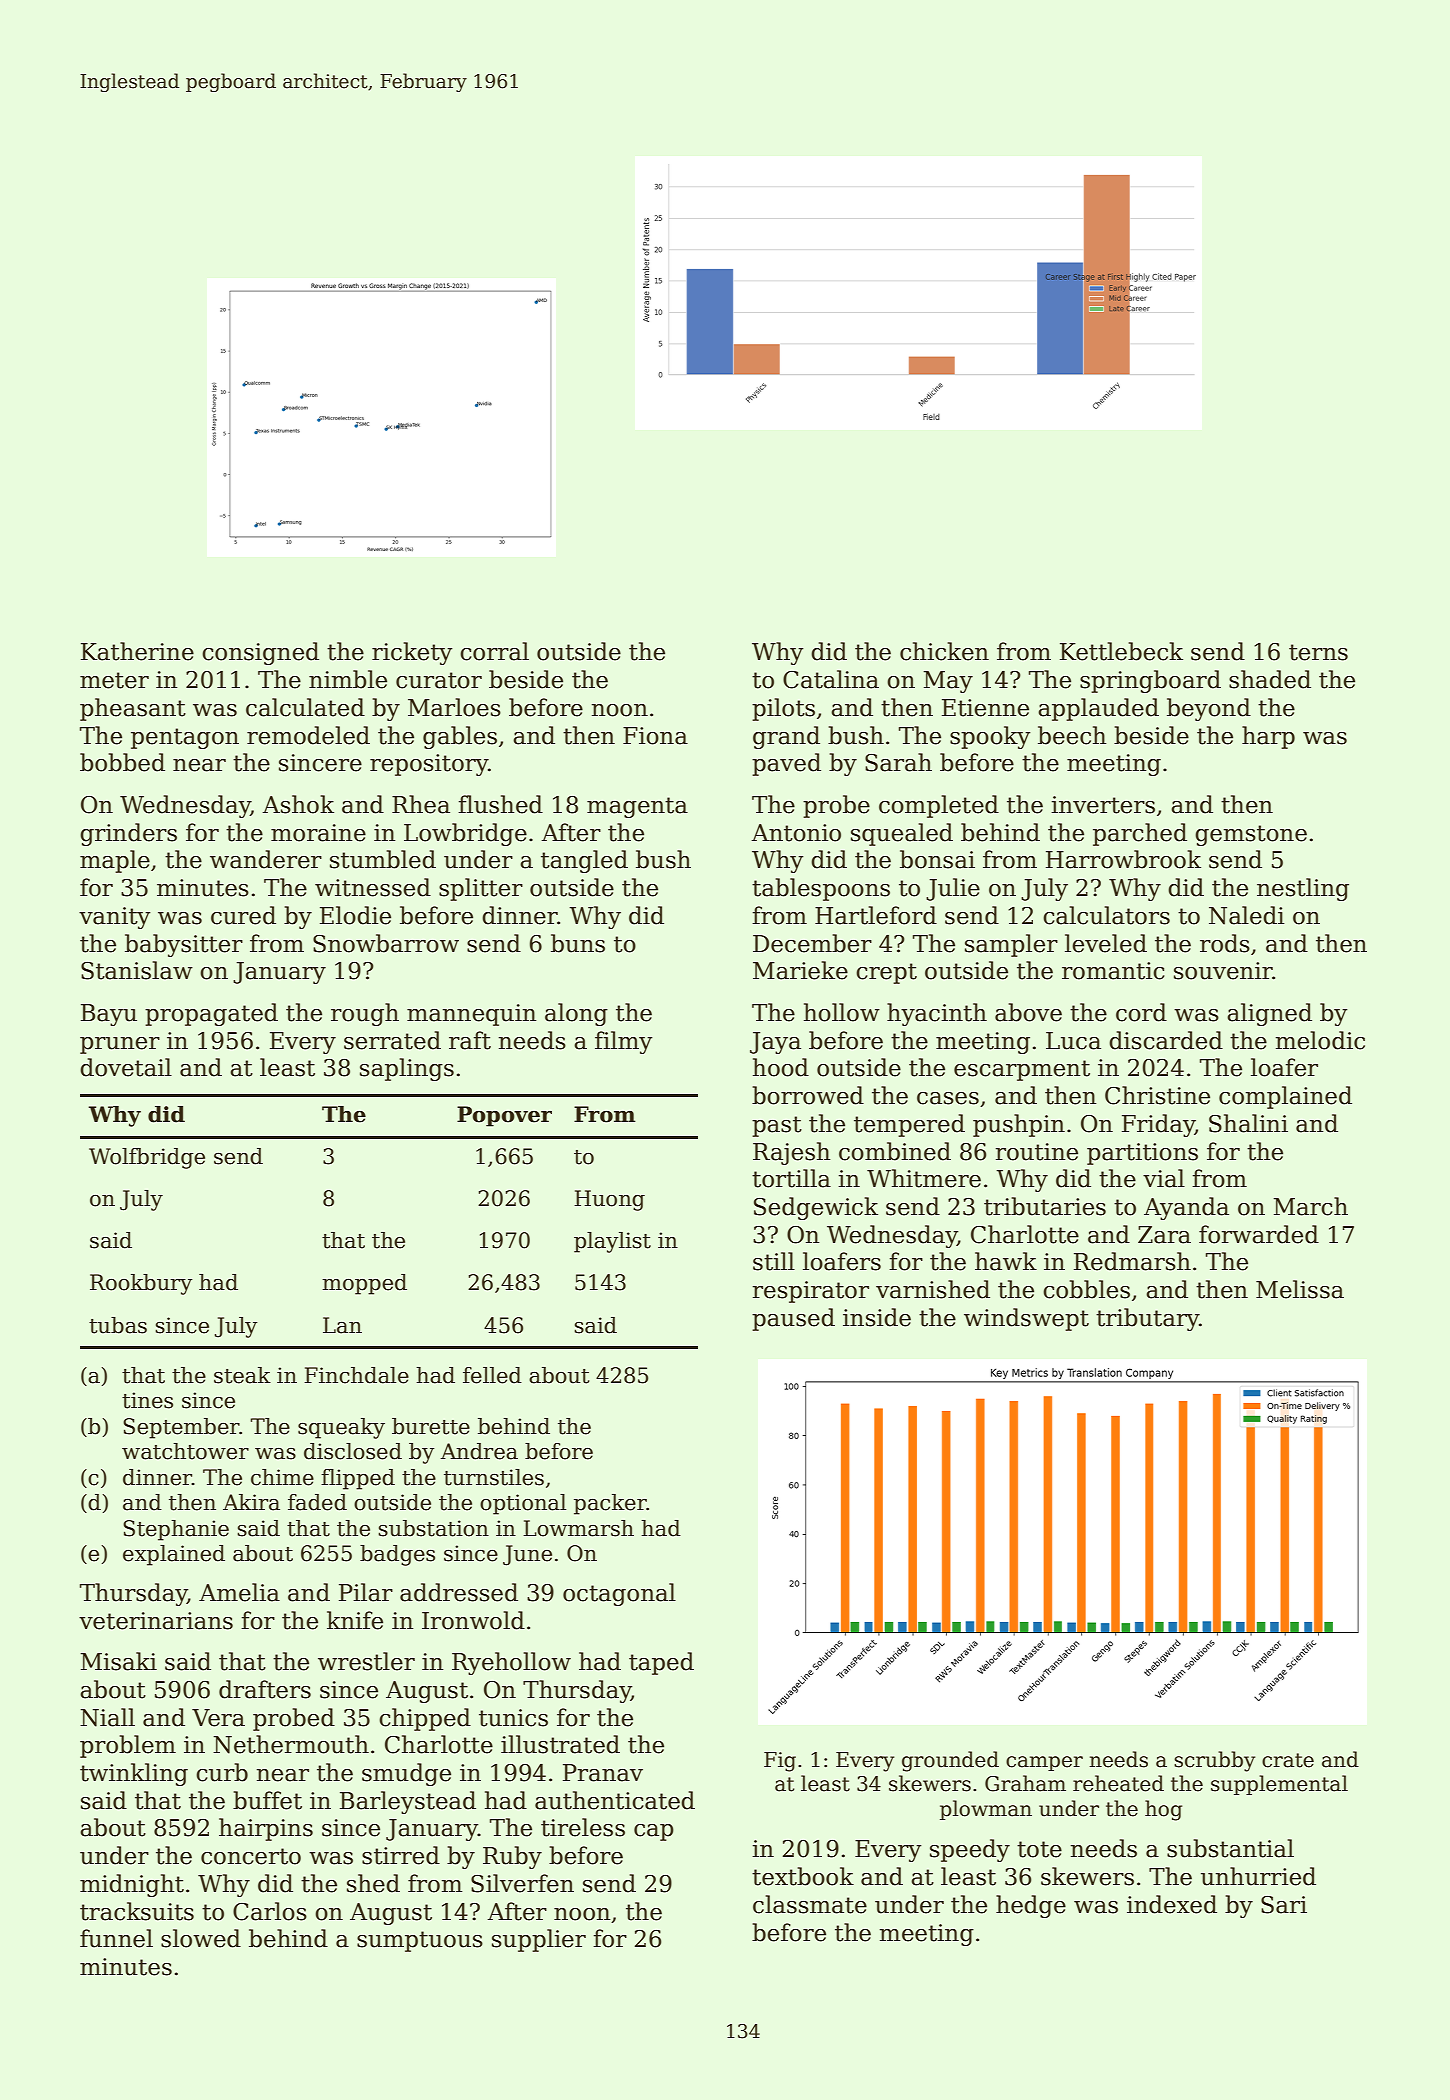 The height and width of the page is (2100, 1450). What do you see at coordinates (944, 651) in the page?
I see `chicken` at bounding box center [944, 651].
